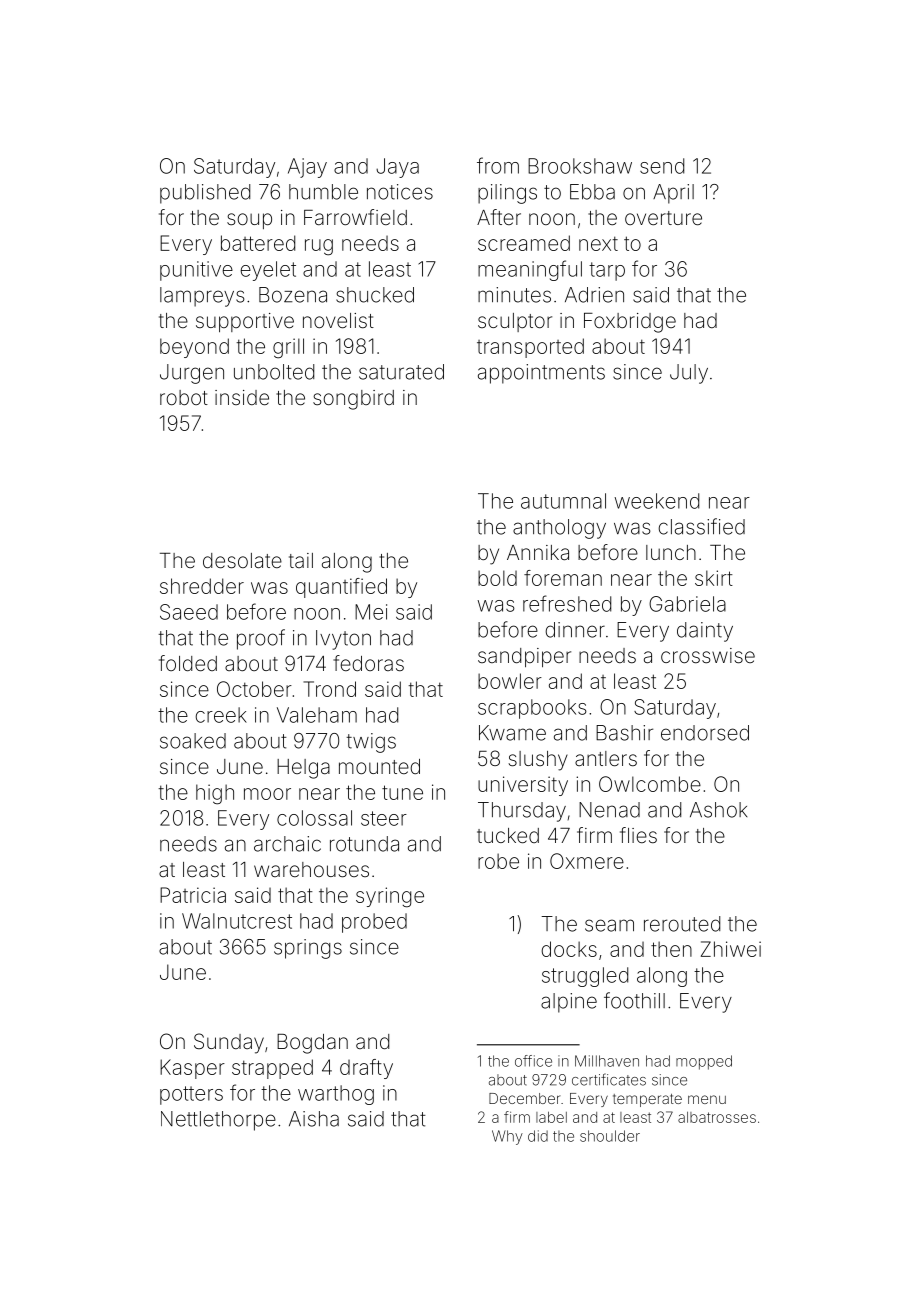 The image size is (924, 1311). Describe the element at coordinates (397, 168) in the page. I see `Jaya` at that location.
